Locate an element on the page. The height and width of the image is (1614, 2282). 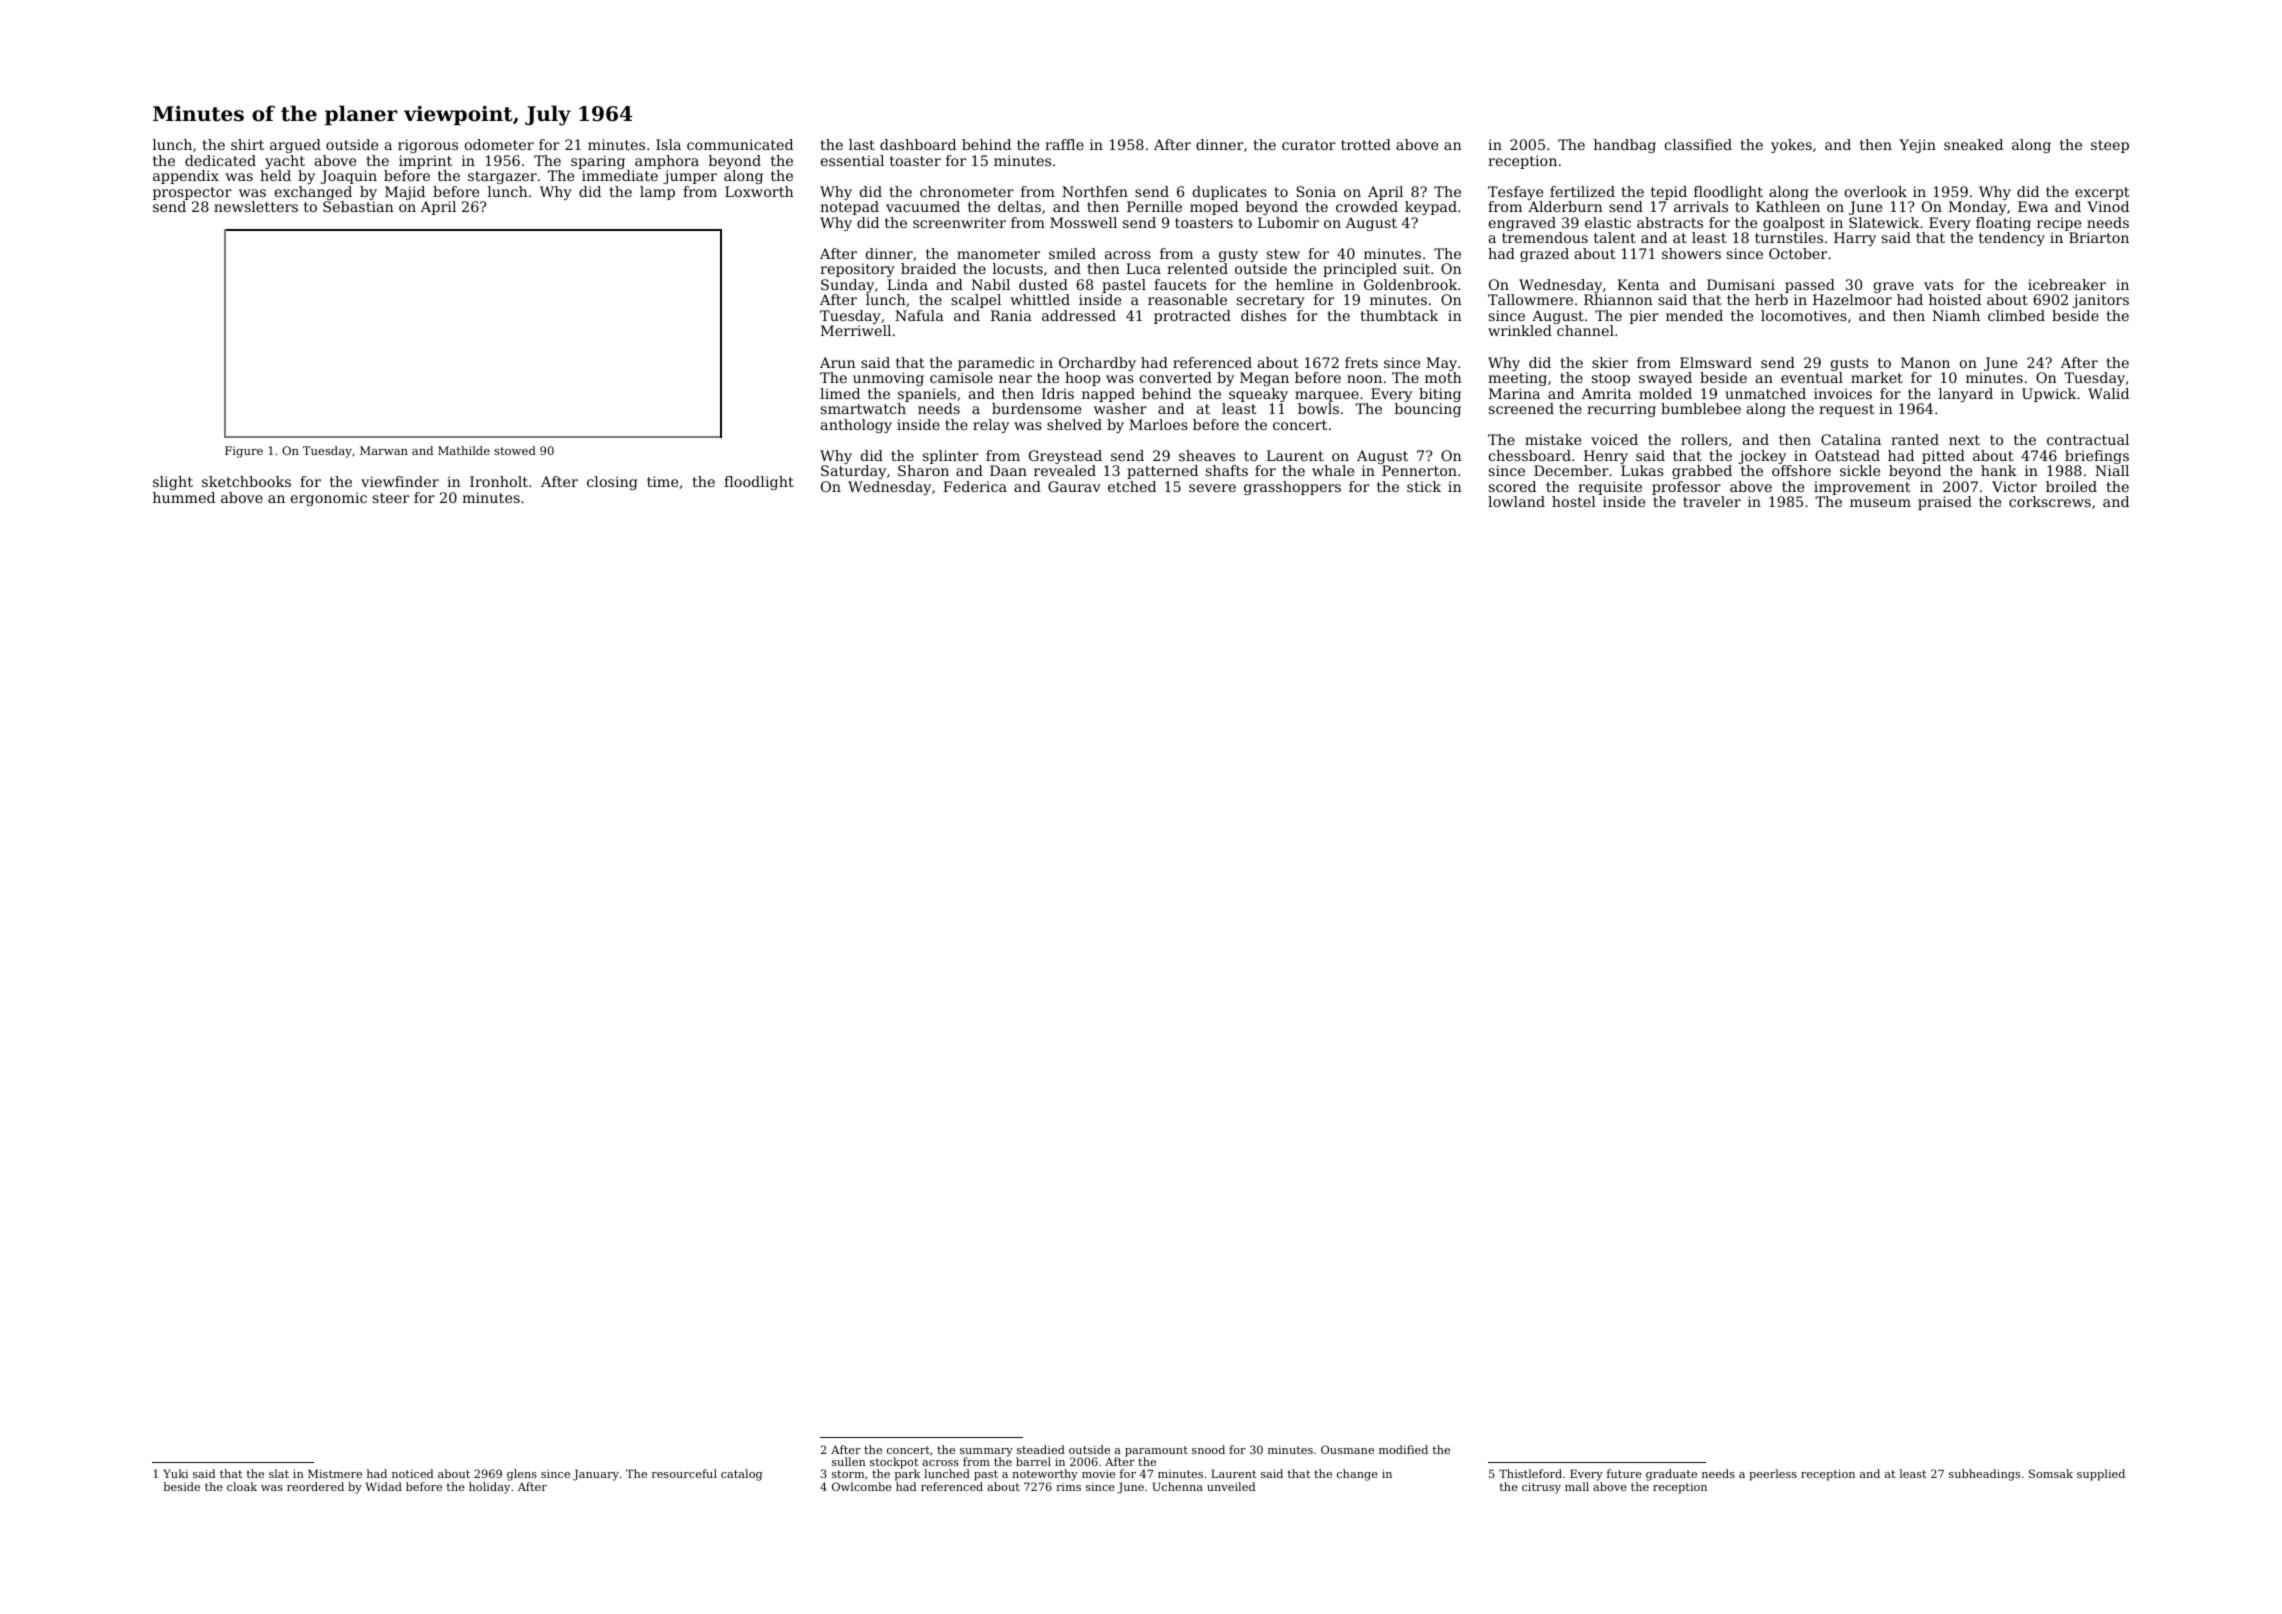
arrivals is located at coordinates (1701, 206).
